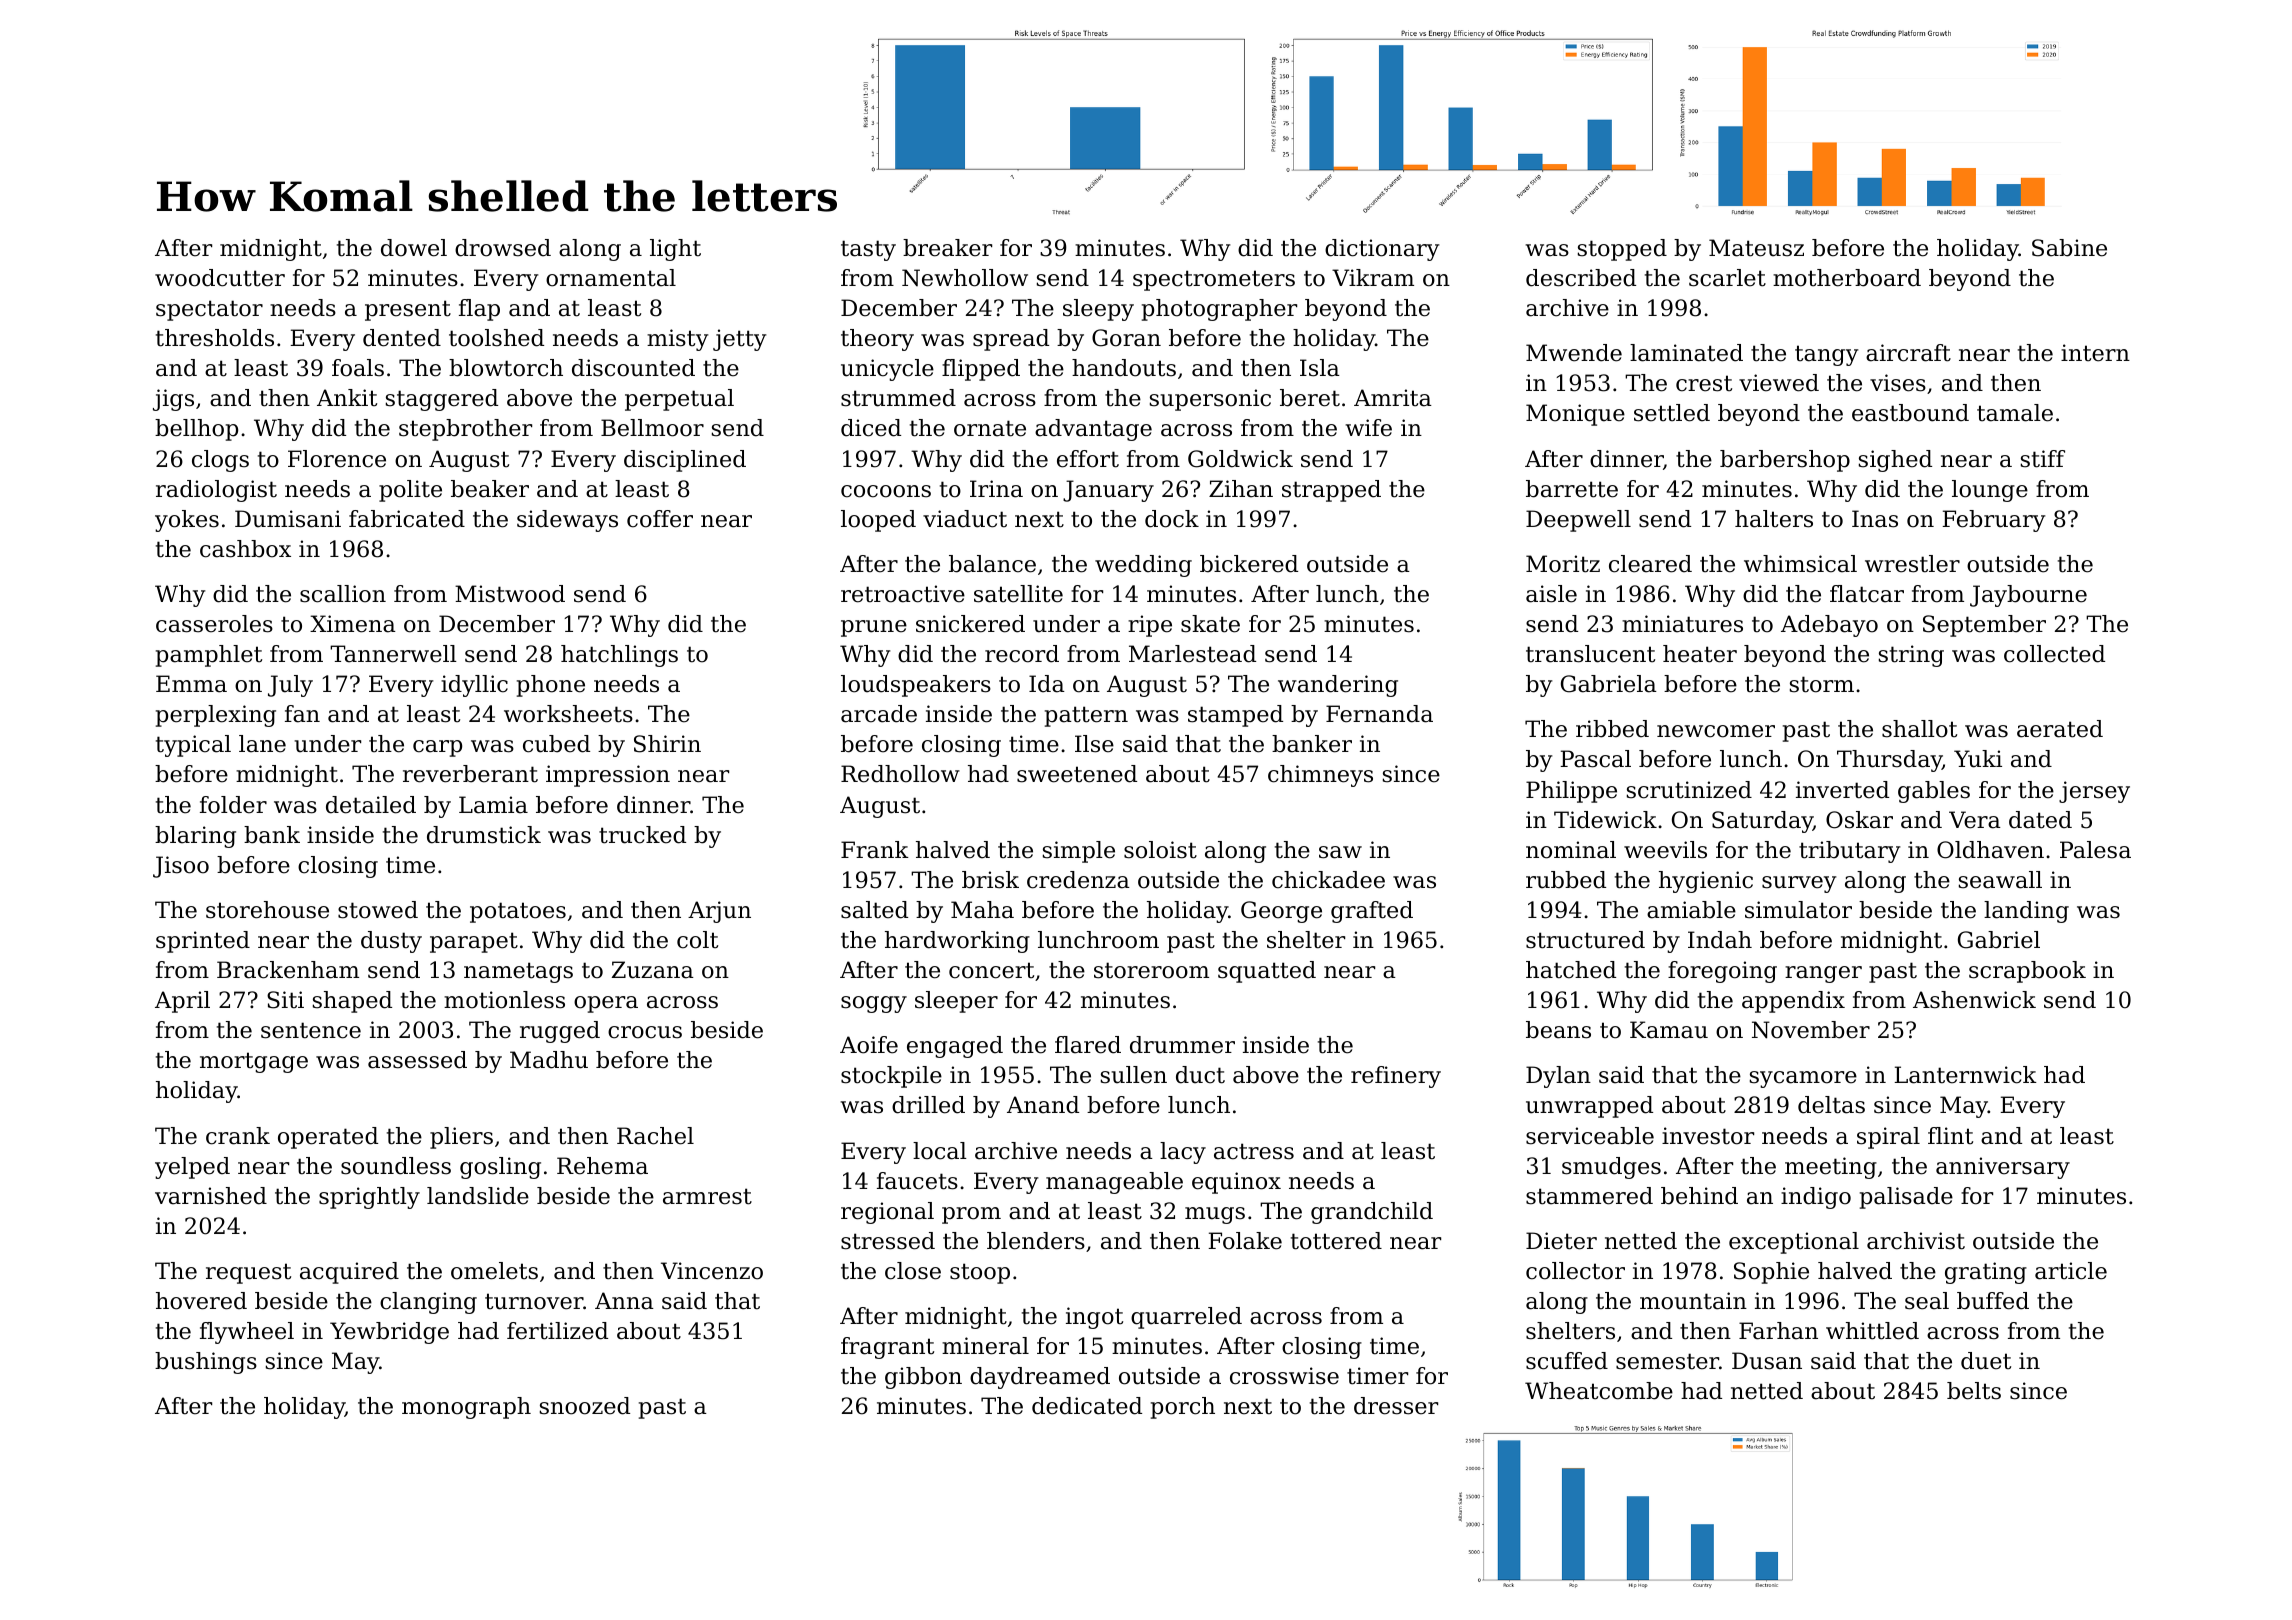  What do you see at coordinates (1382, 250) in the document?
I see `dictionary` at bounding box center [1382, 250].
